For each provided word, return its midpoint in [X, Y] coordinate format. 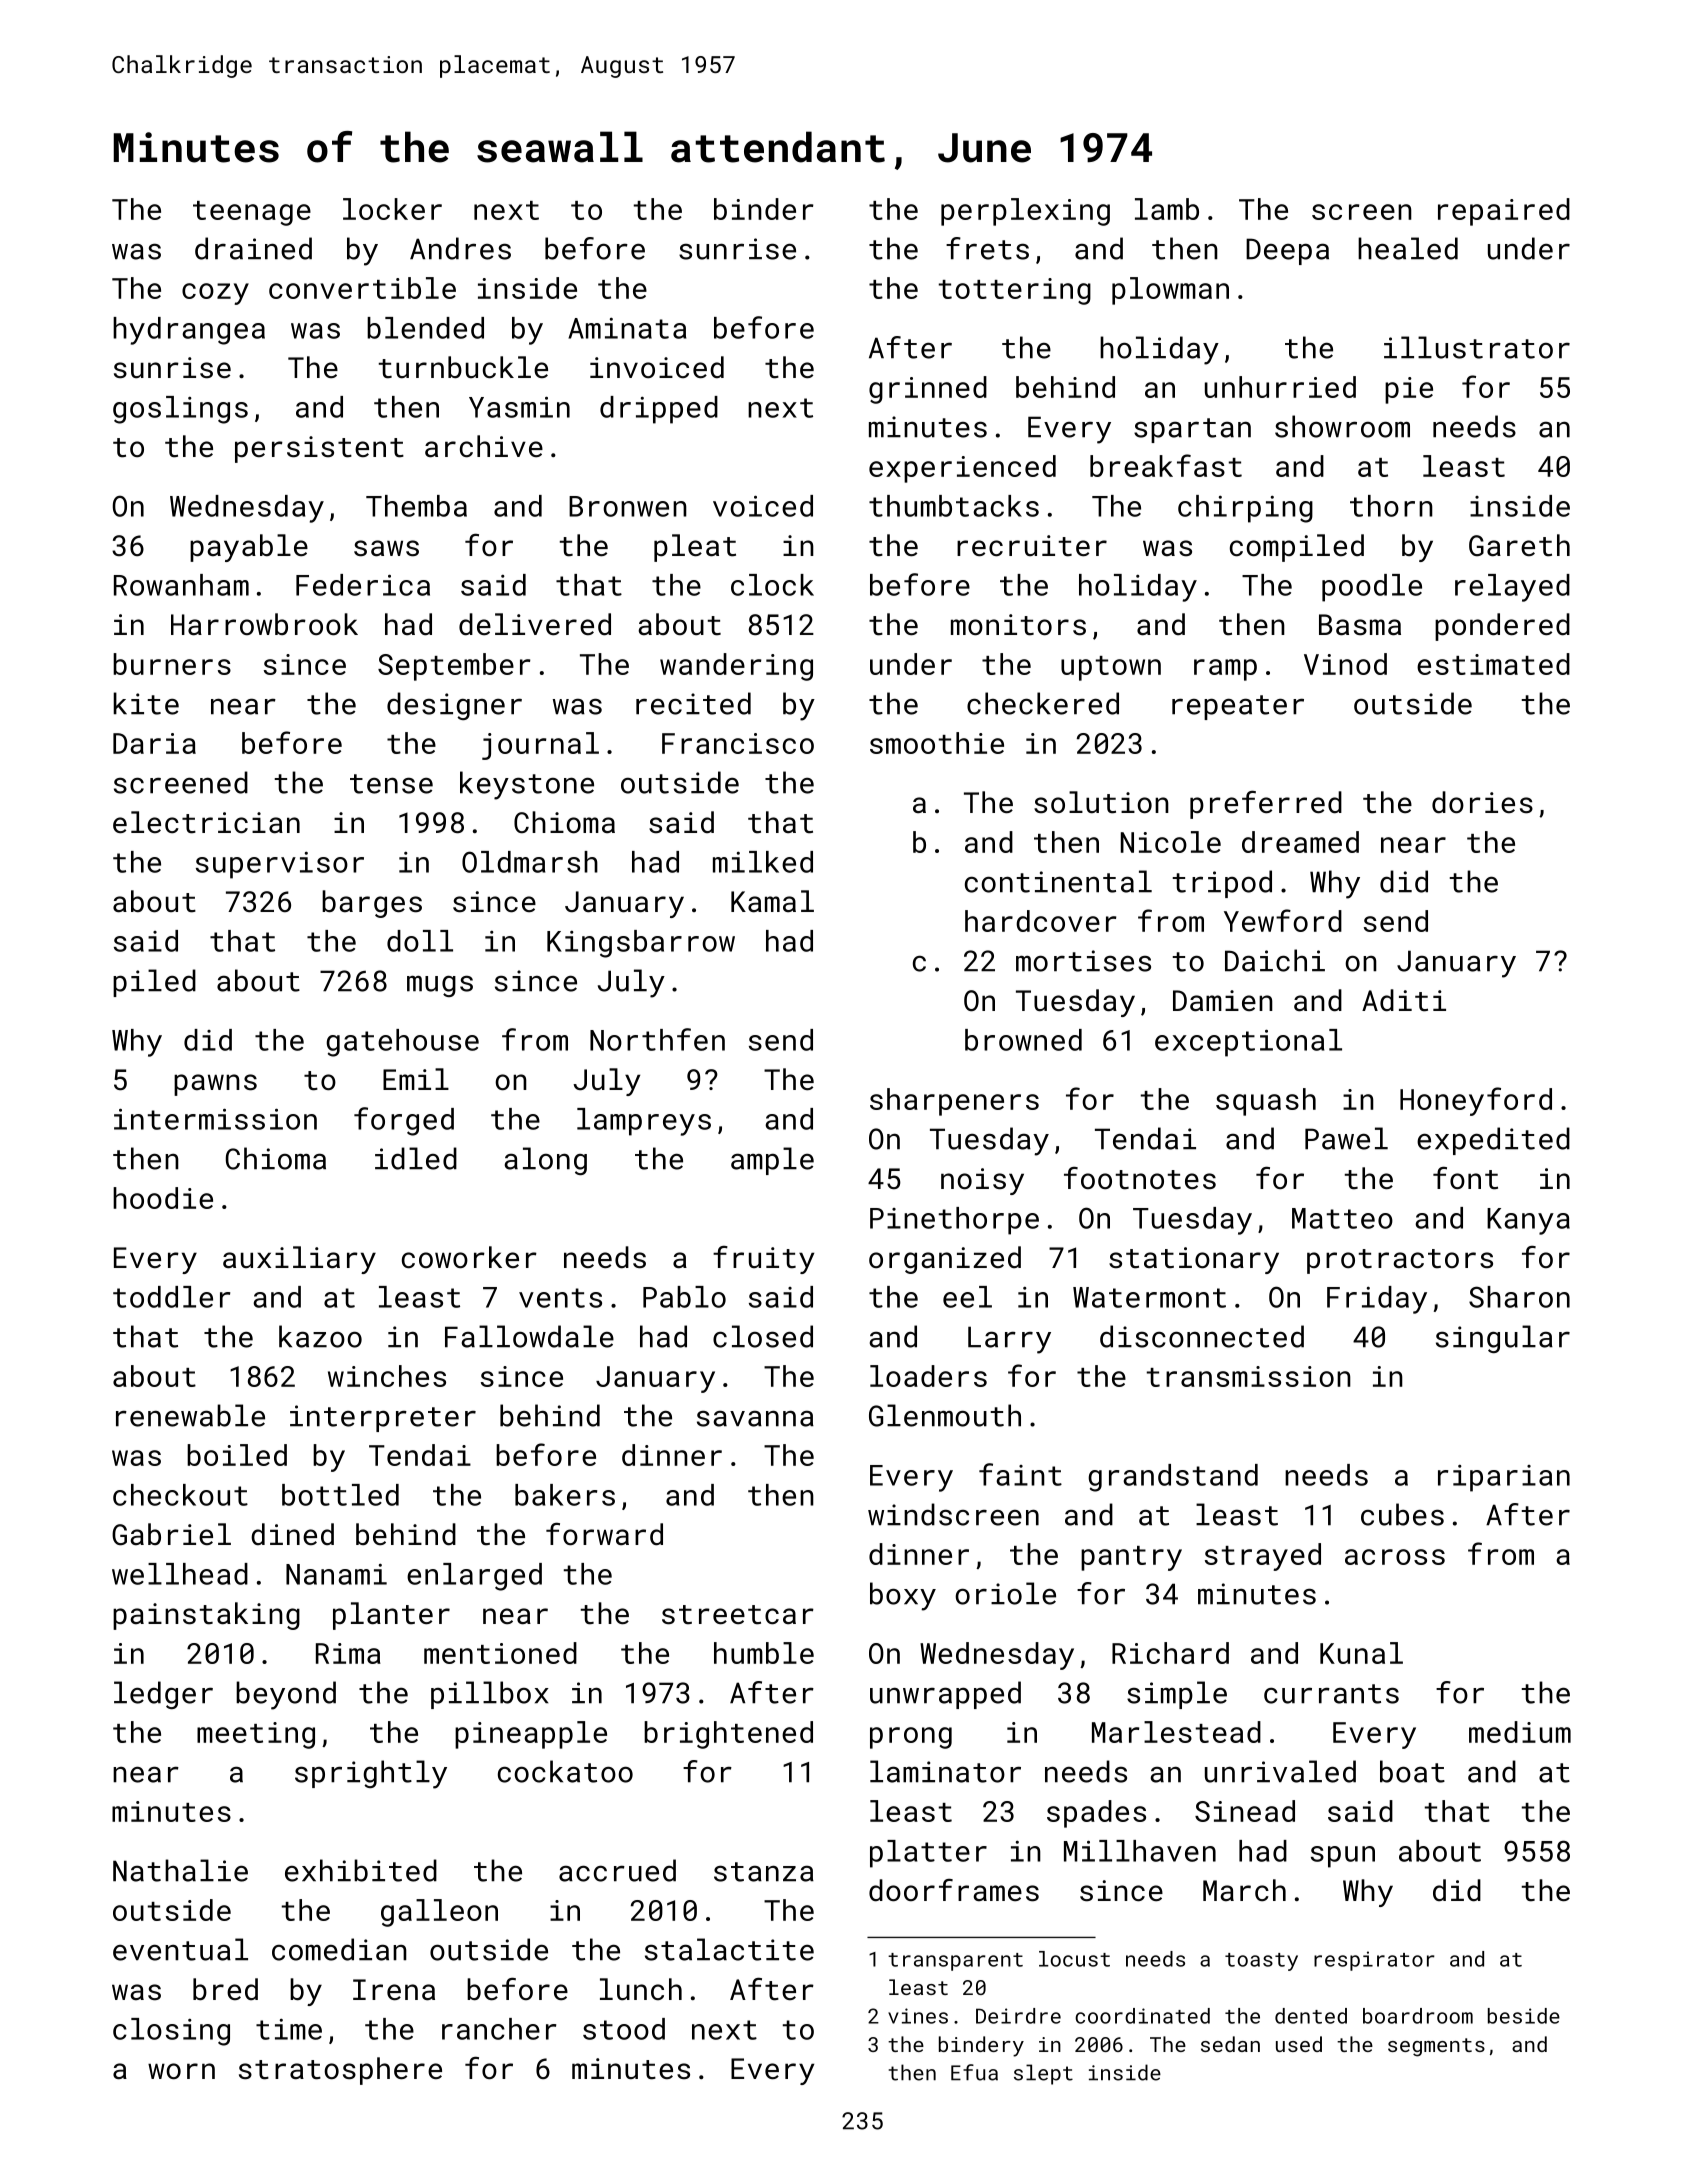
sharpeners [954, 1102]
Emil [416, 1079]
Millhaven [1140, 1851]
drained [253, 248]
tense [391, 784]
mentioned [500, 1653]
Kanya [1528, 1221]
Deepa [1287, 251]
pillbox [490, 1695]
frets [987, 248]
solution [1101, 802]
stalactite [729, 1949]
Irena [394, 1990]
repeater [1238, 707]
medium [1520, 1732]
